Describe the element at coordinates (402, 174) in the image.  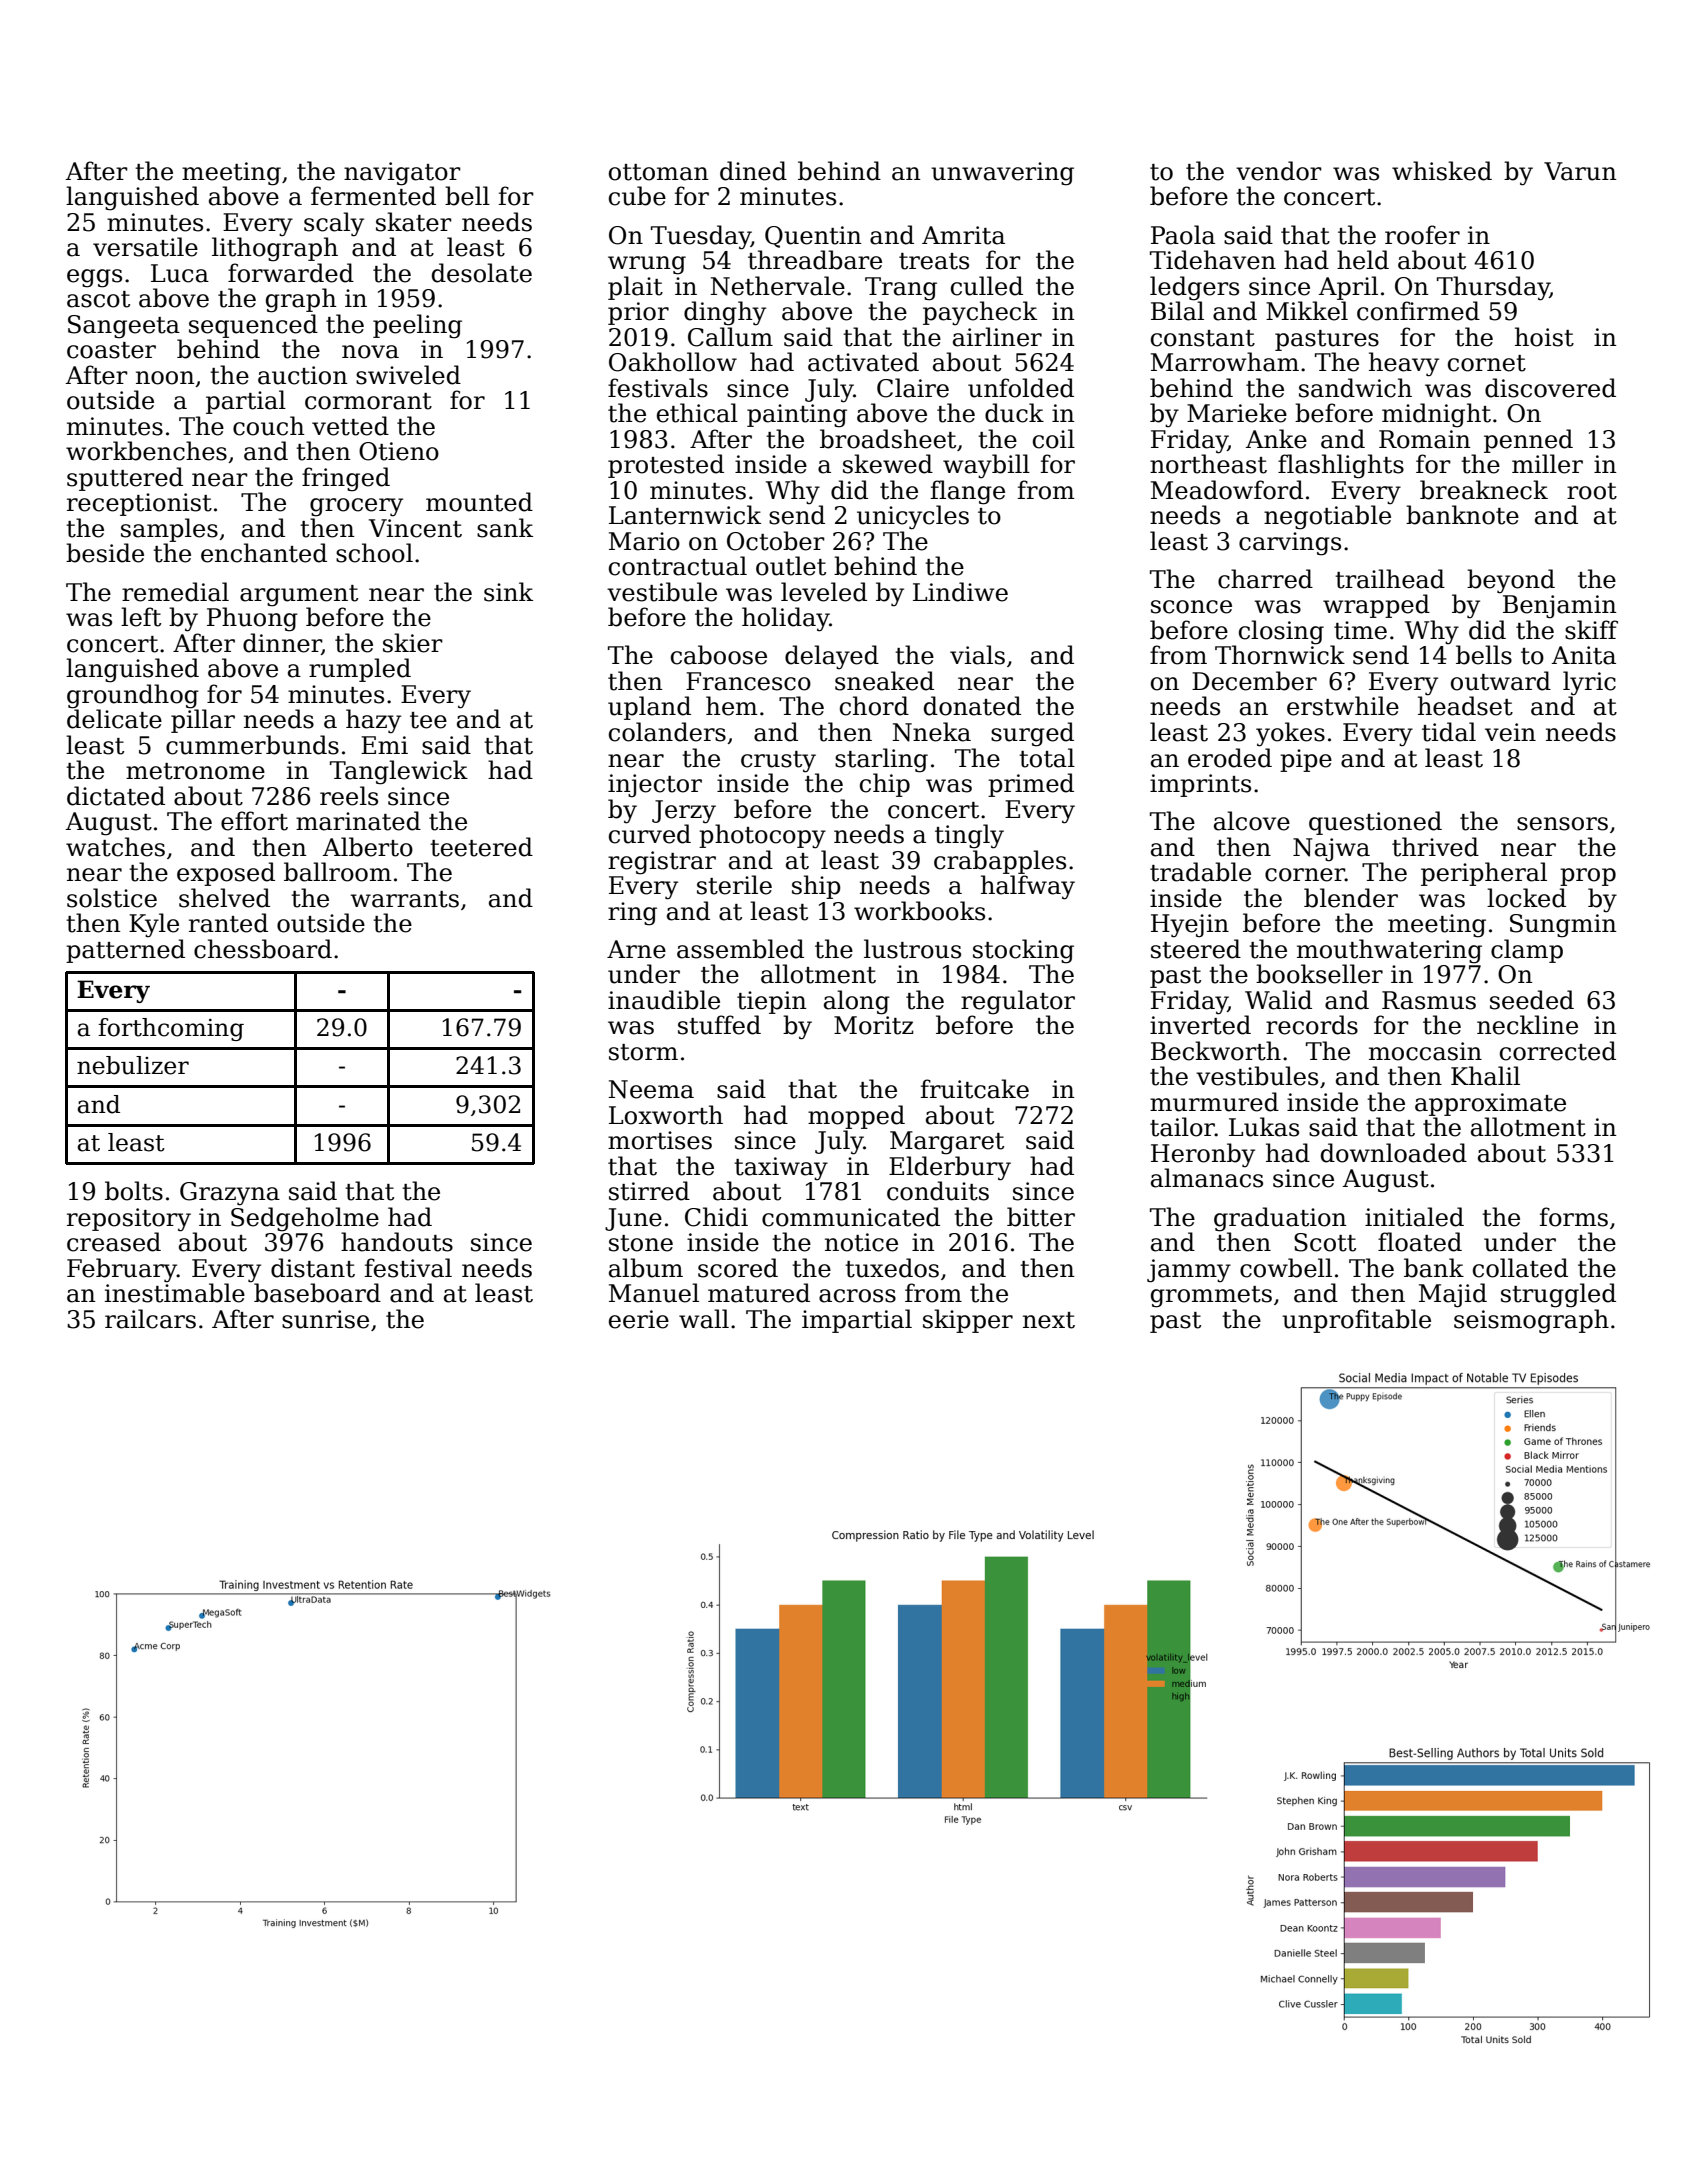
I see `navigator` at that location.
